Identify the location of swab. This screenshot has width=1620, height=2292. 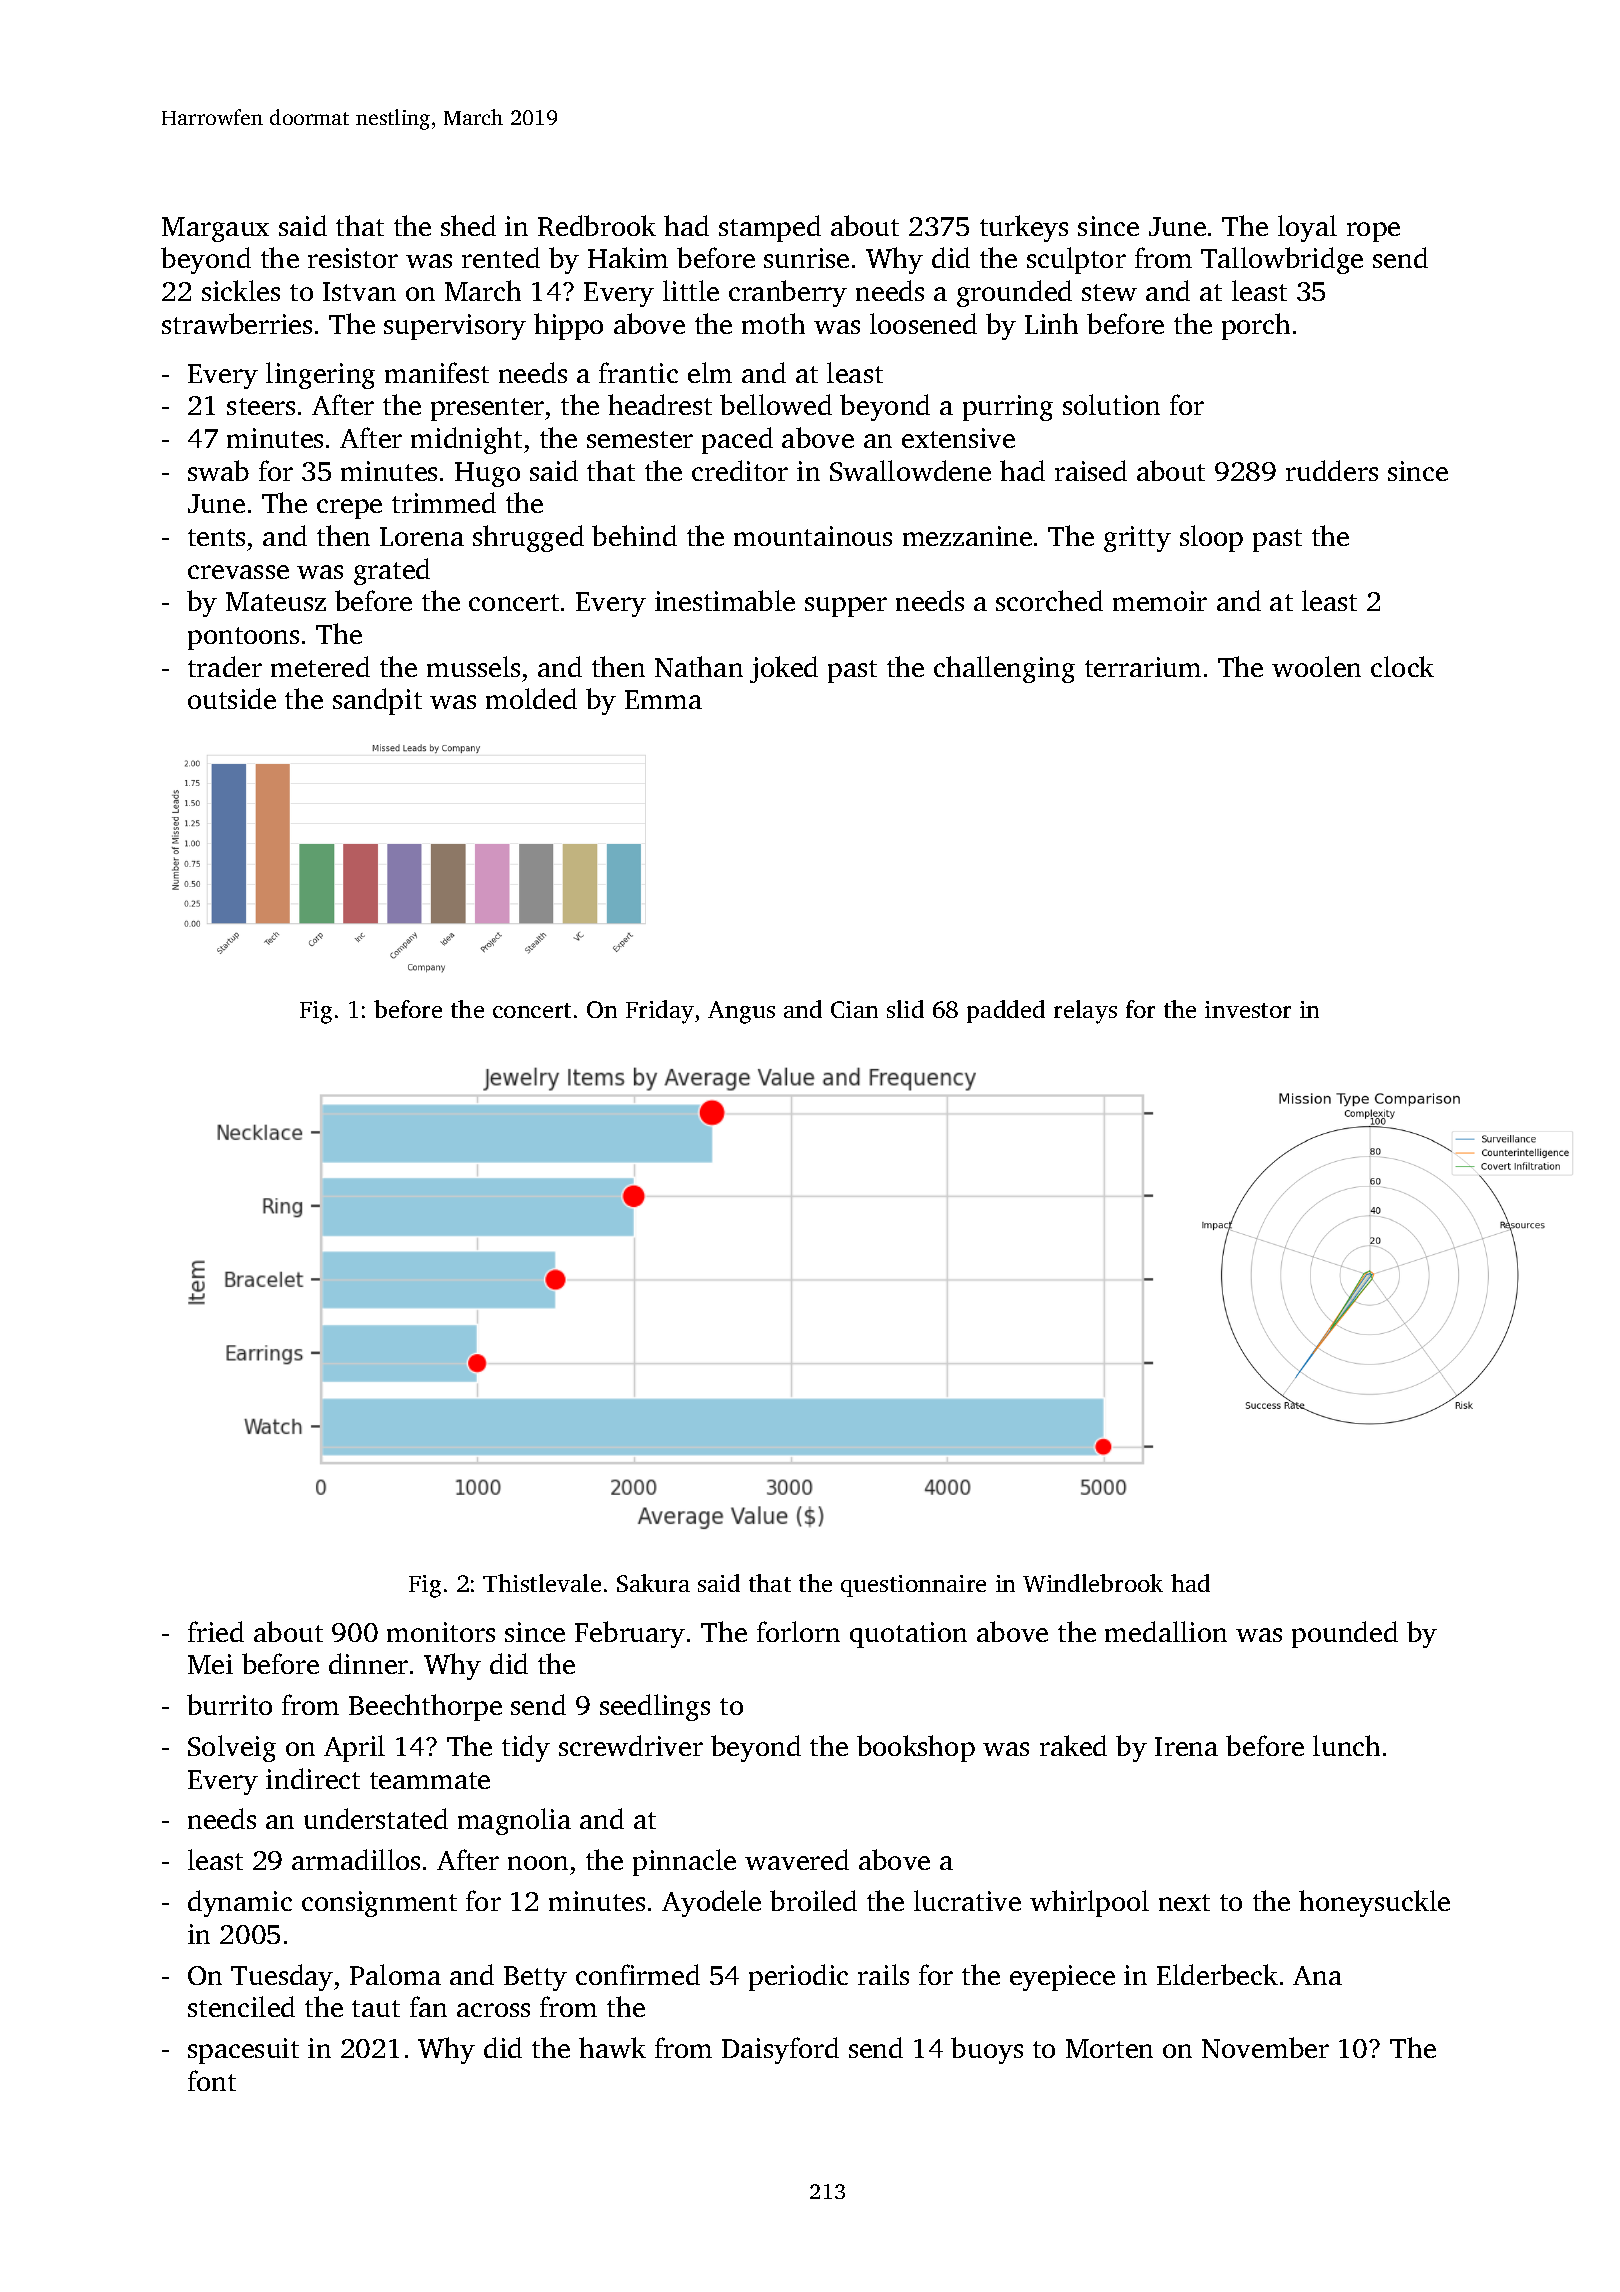
(218, 470).
